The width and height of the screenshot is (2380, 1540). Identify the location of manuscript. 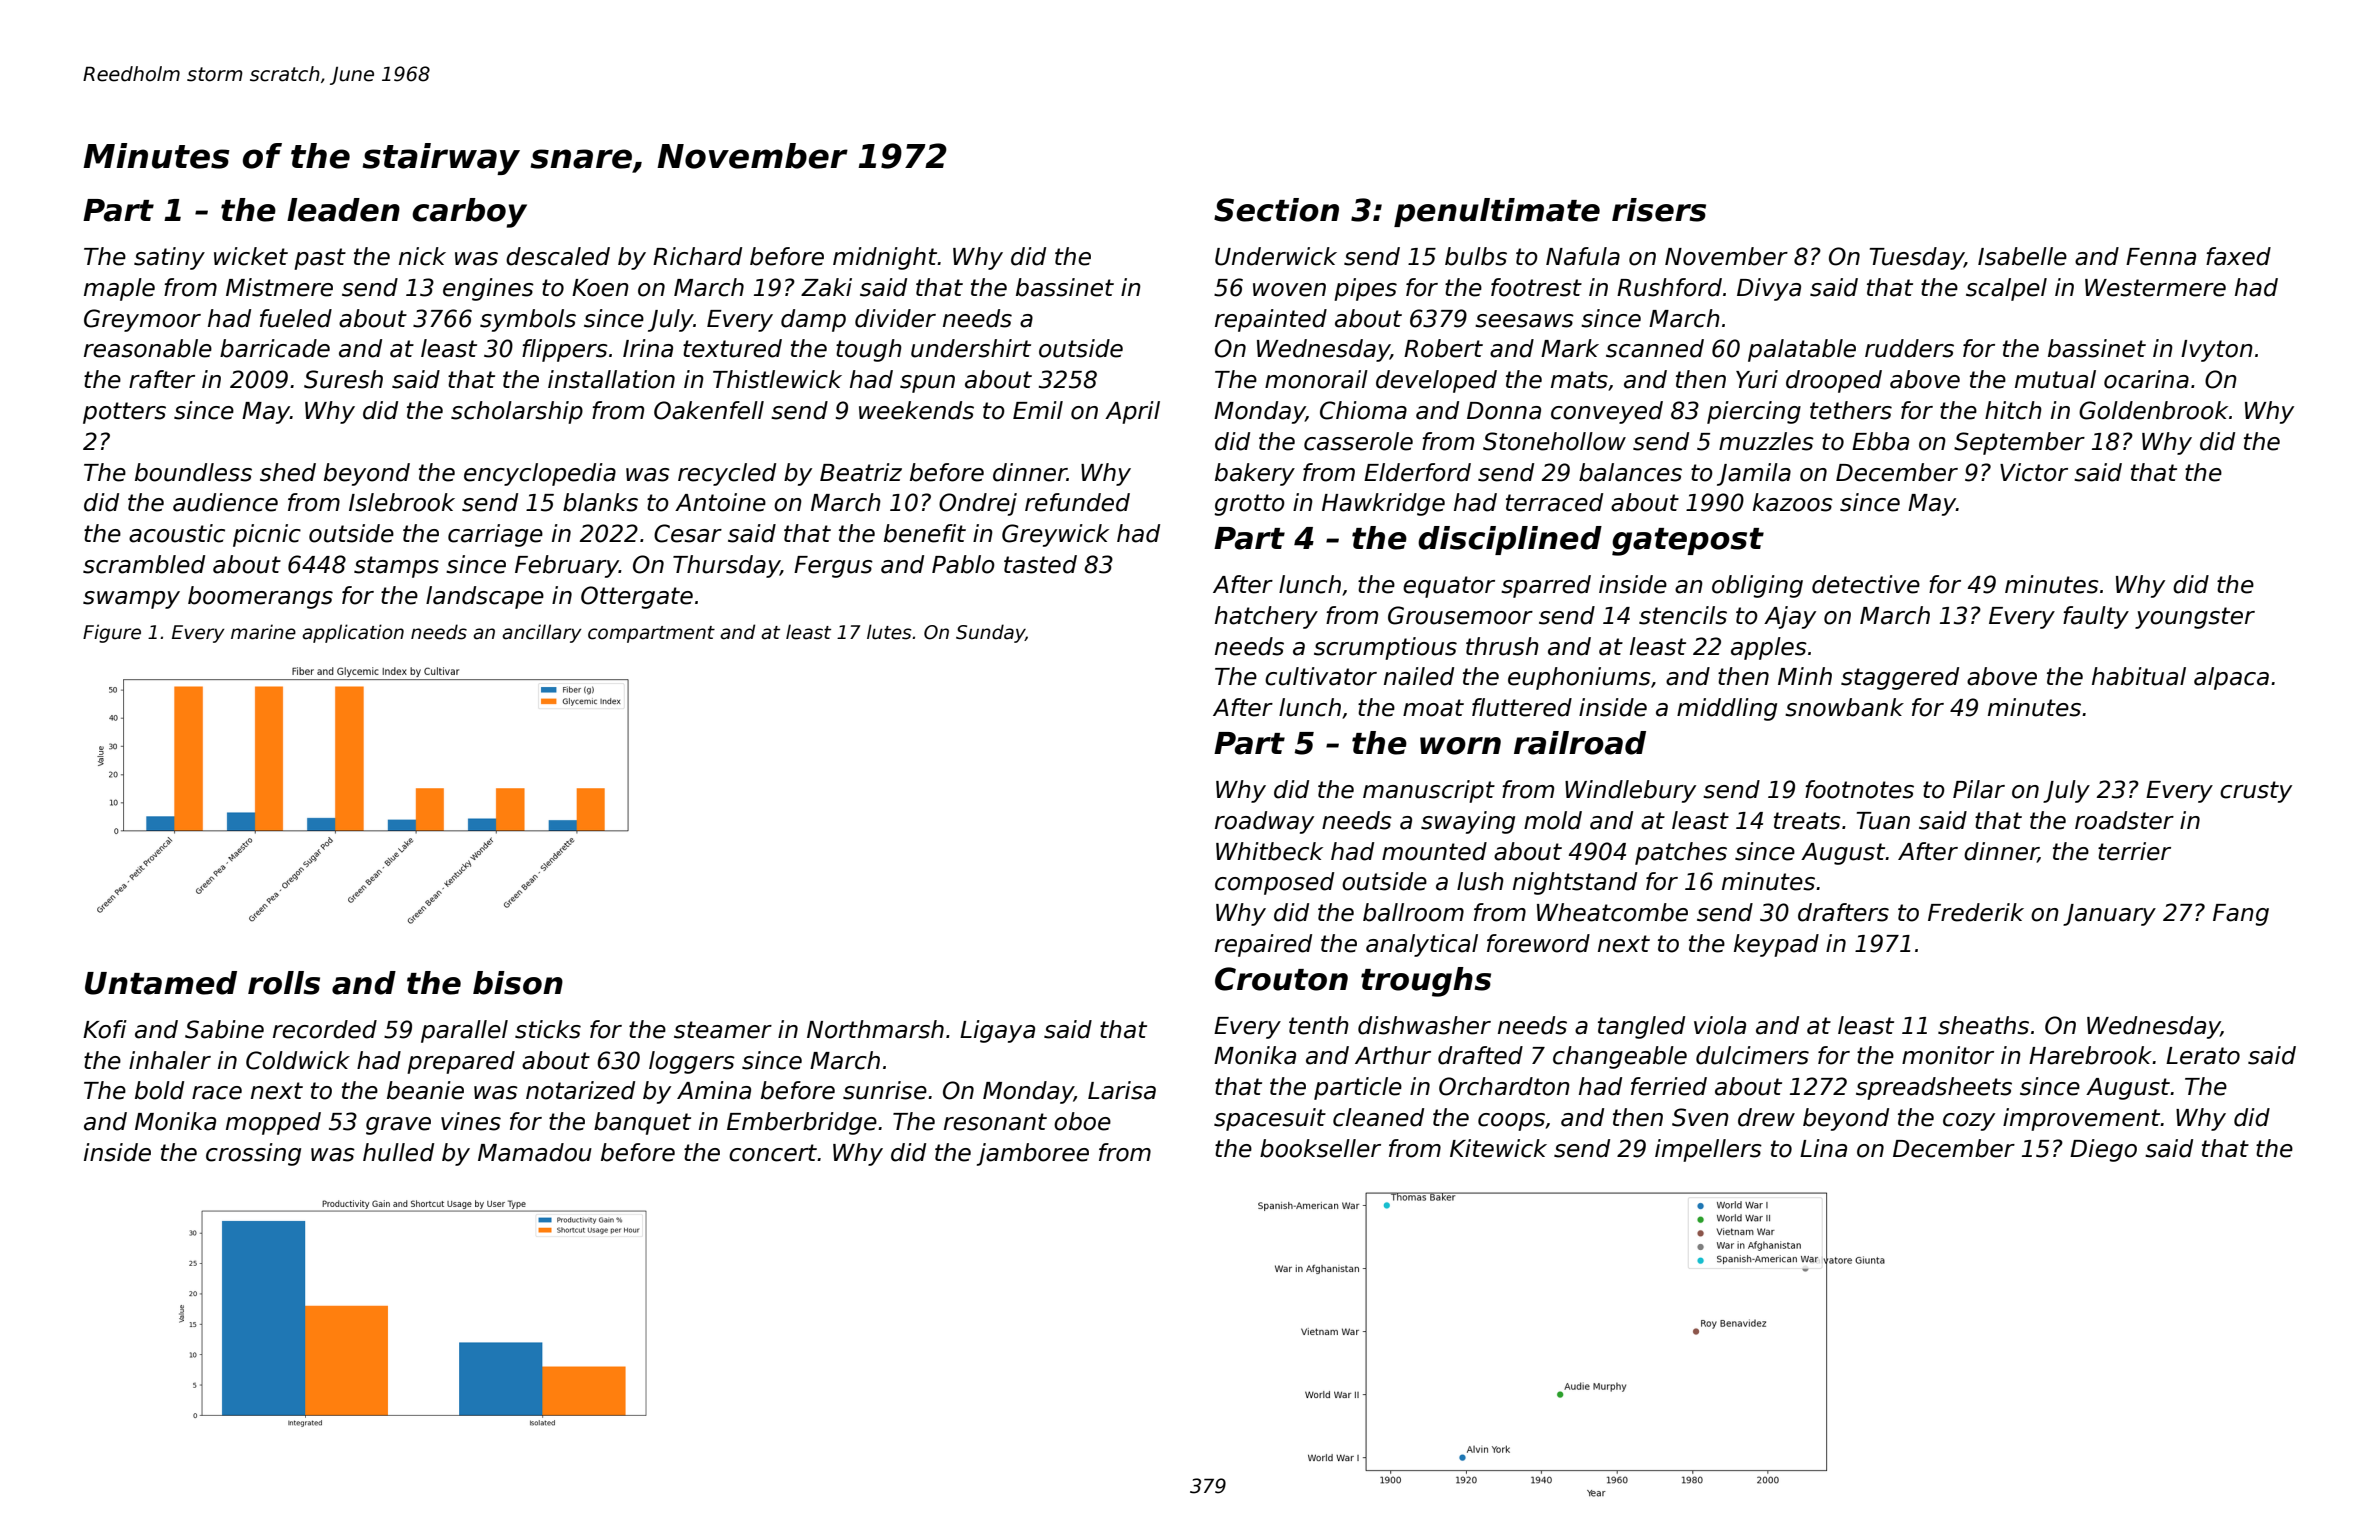
(1429, 791).
